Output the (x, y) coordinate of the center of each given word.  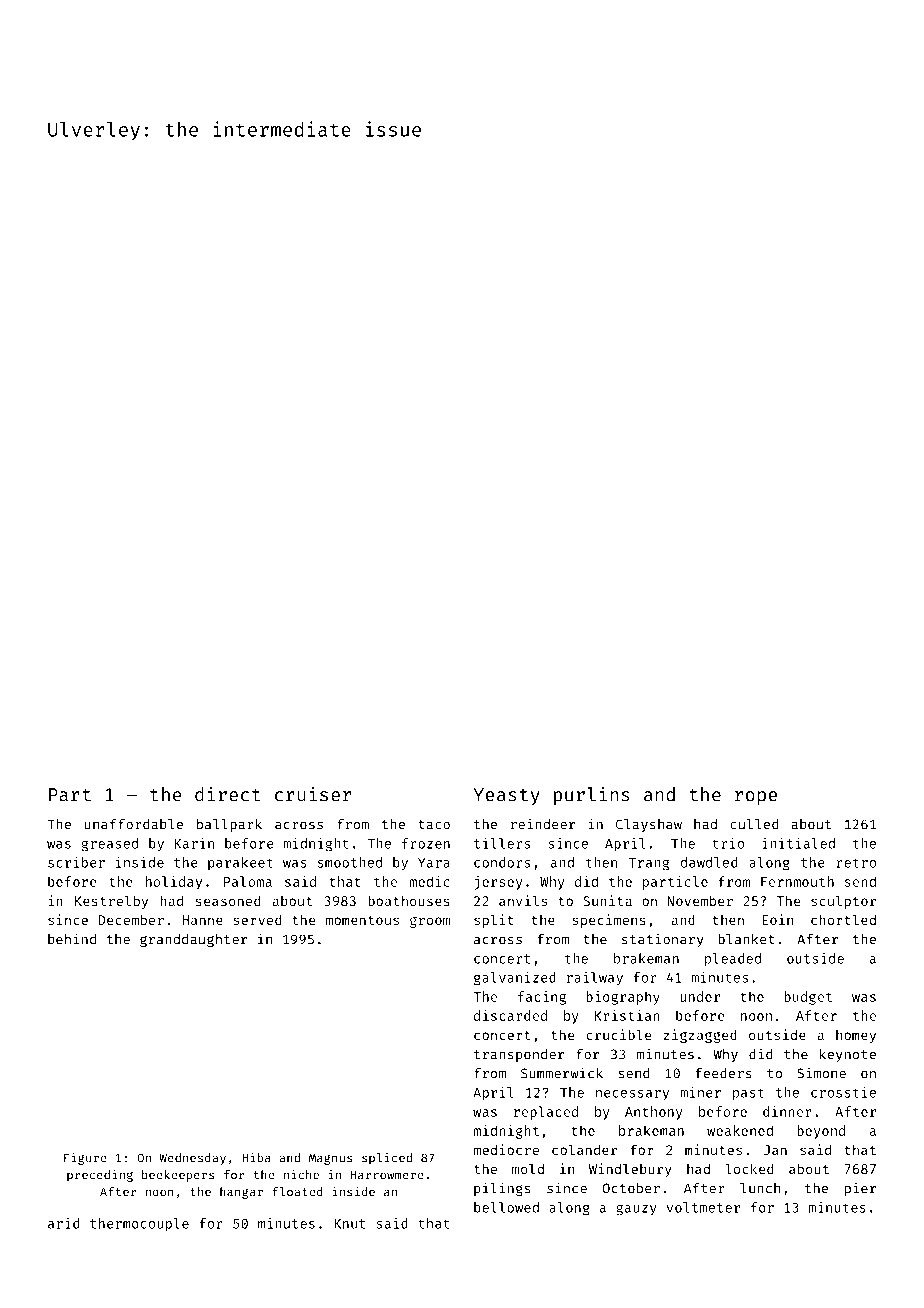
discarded (510, 1015)
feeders (724, 1073)
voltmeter (703, 1207)
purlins (592, 795)
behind (72, 939)
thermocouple (139, 1225)
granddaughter (193, 940)
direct (228, 794)
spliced (387, 1159)
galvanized (515, 979)
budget (808, 998)
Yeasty (506, 796)
